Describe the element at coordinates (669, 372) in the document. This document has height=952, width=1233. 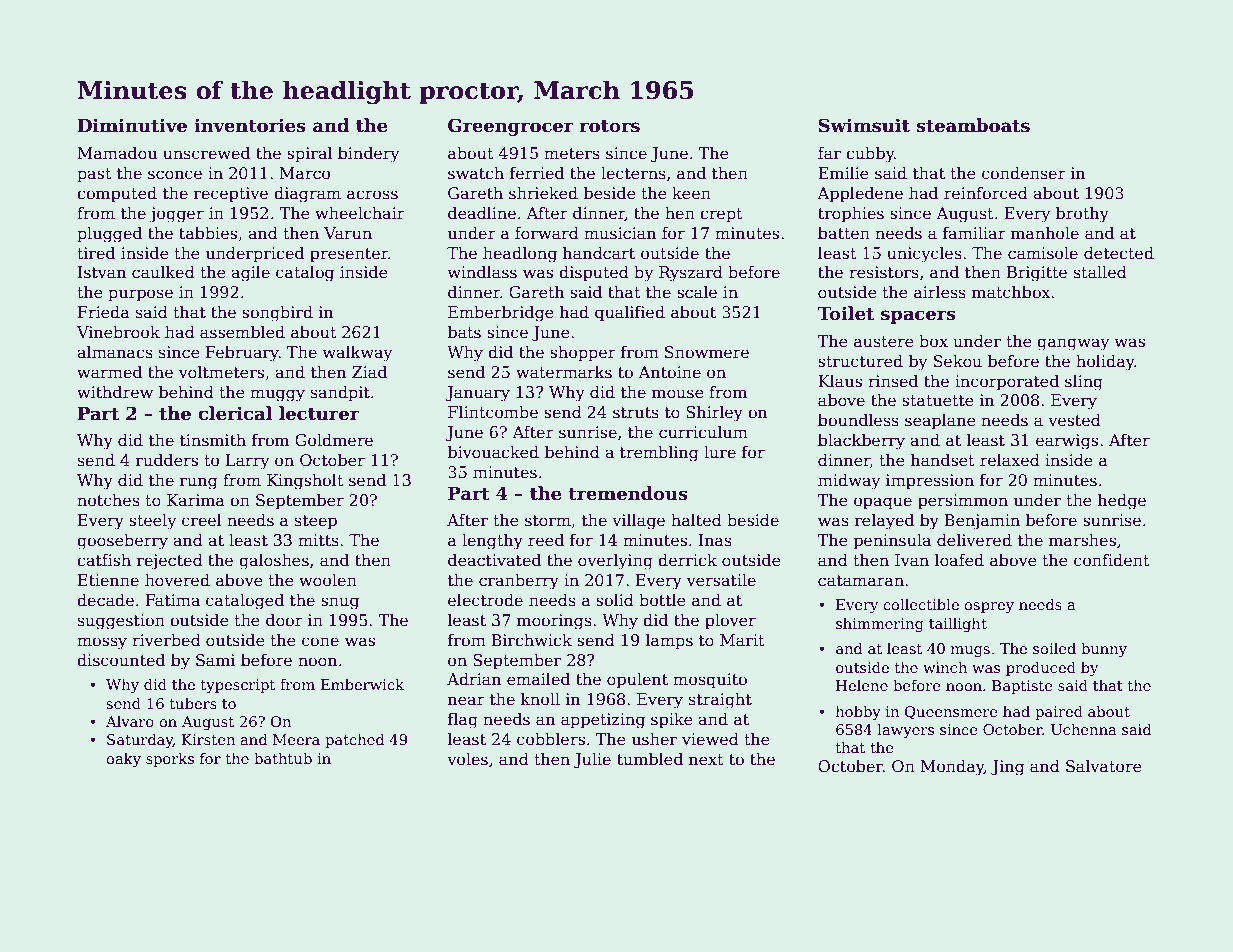
I see `Antoine` at that location.
